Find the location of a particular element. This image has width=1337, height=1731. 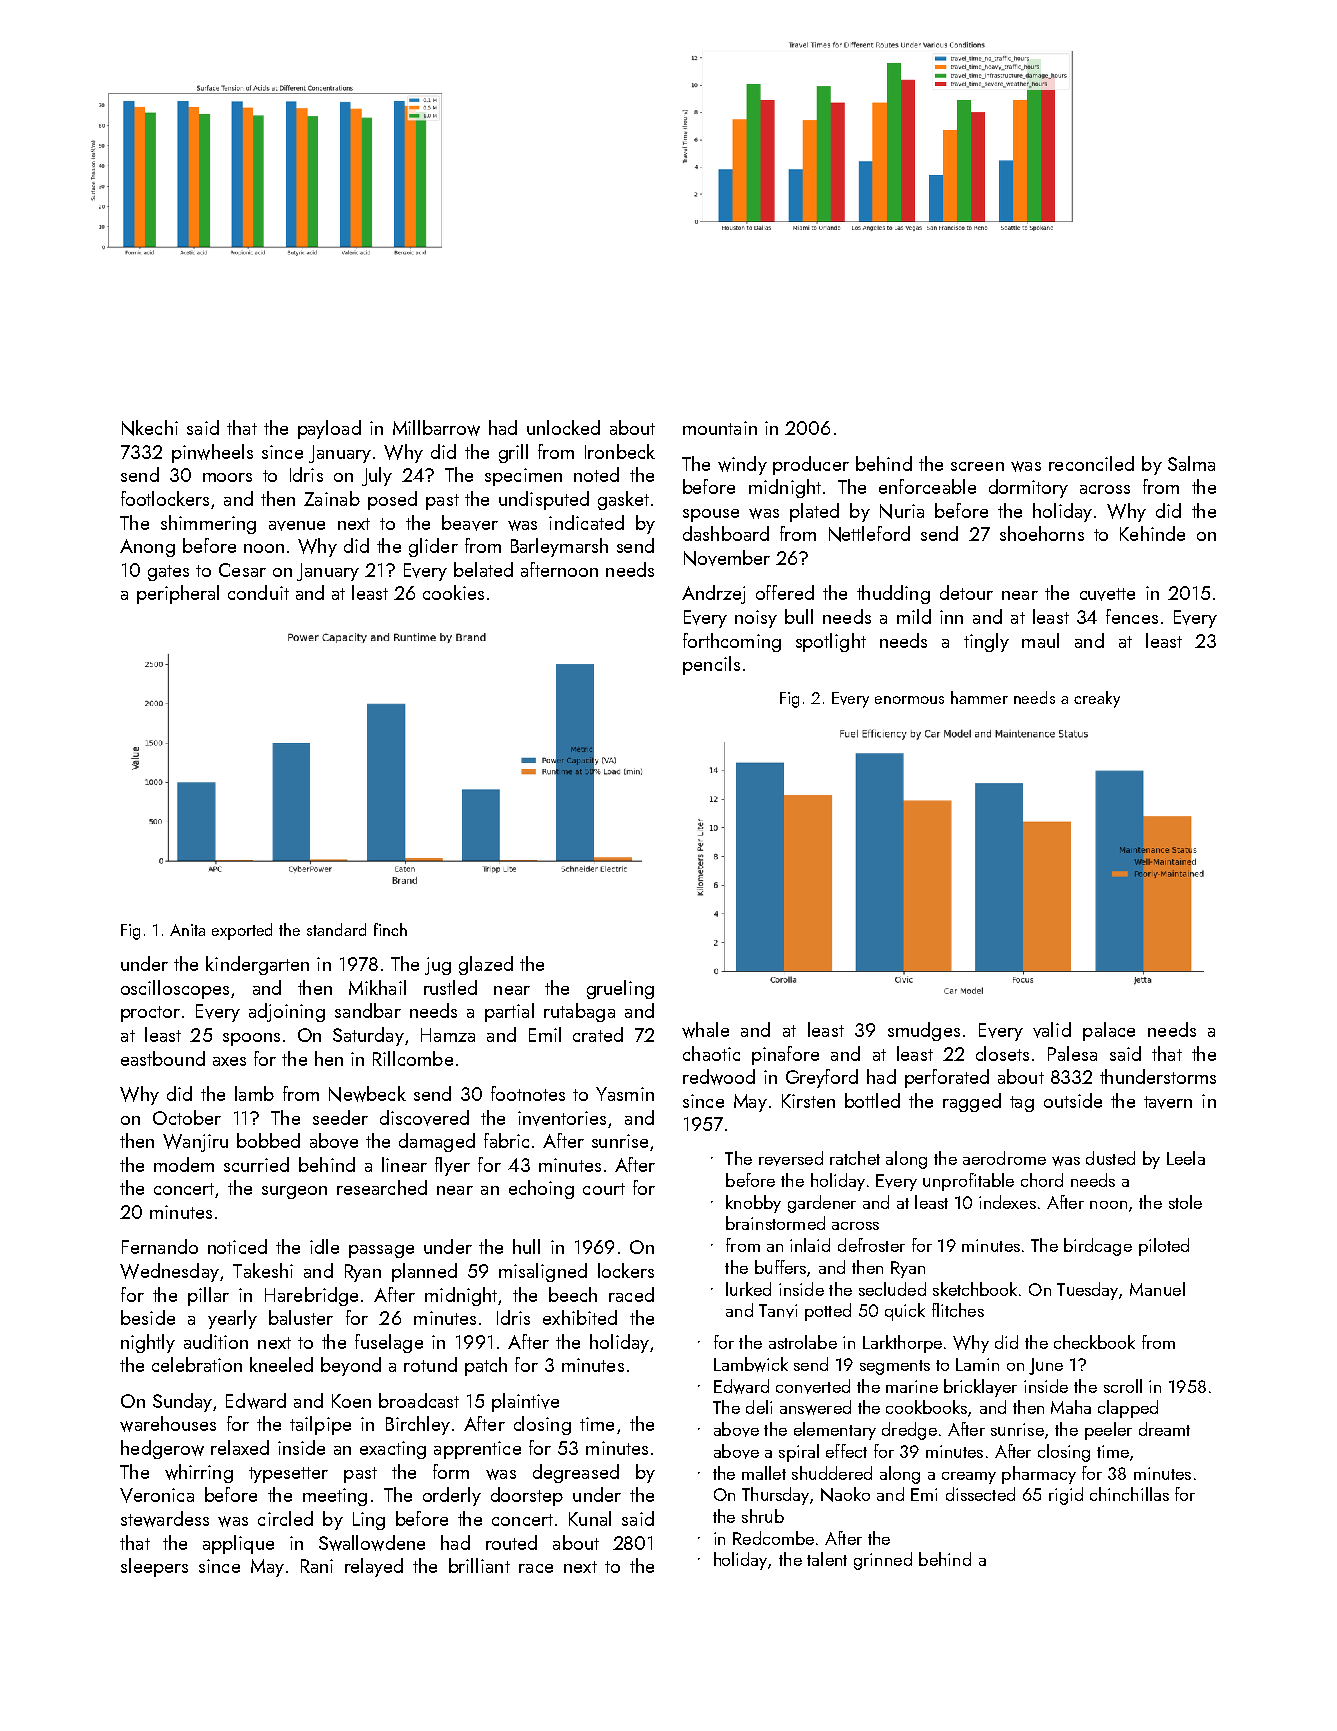

palace is located at coordinates (1109, 1031).
